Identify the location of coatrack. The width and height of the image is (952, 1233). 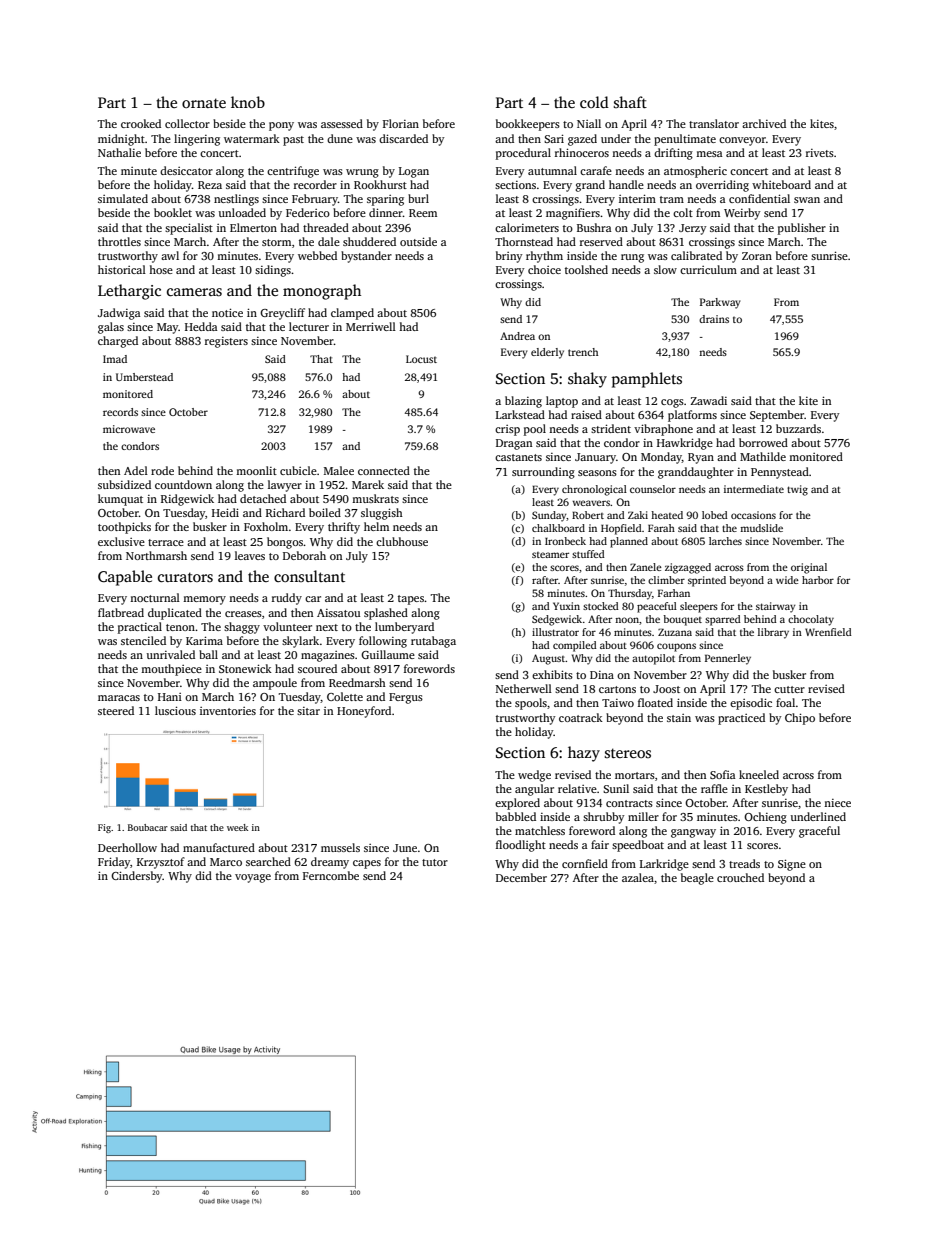
(581, 717).
